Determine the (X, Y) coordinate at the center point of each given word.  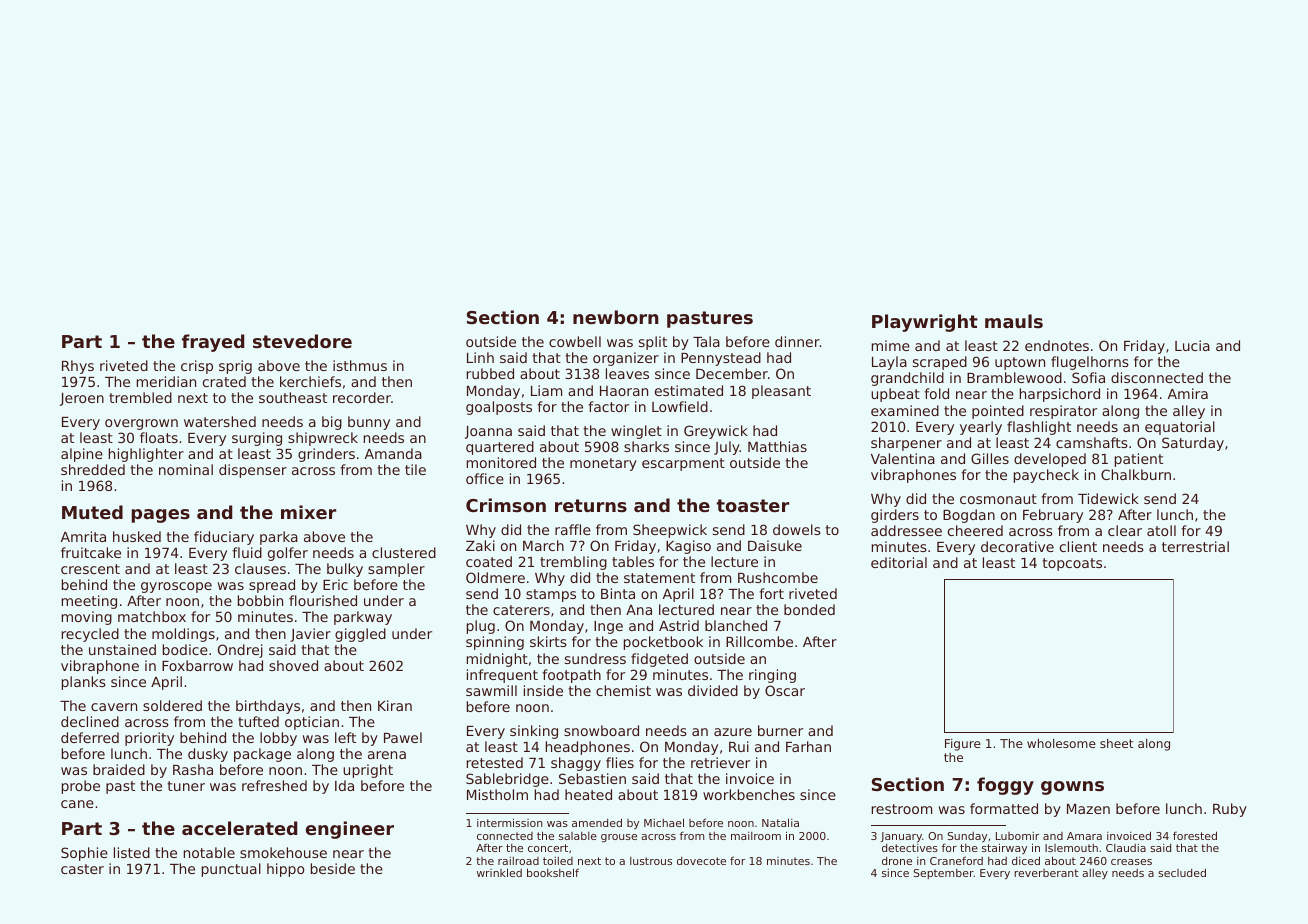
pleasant (781, 392)
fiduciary (224, 538)
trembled (140, 397)
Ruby (1230, 810)
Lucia (1192, 345)
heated (588, 794)
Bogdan (969, 516)
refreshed (274, 785)
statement (659, 578)
